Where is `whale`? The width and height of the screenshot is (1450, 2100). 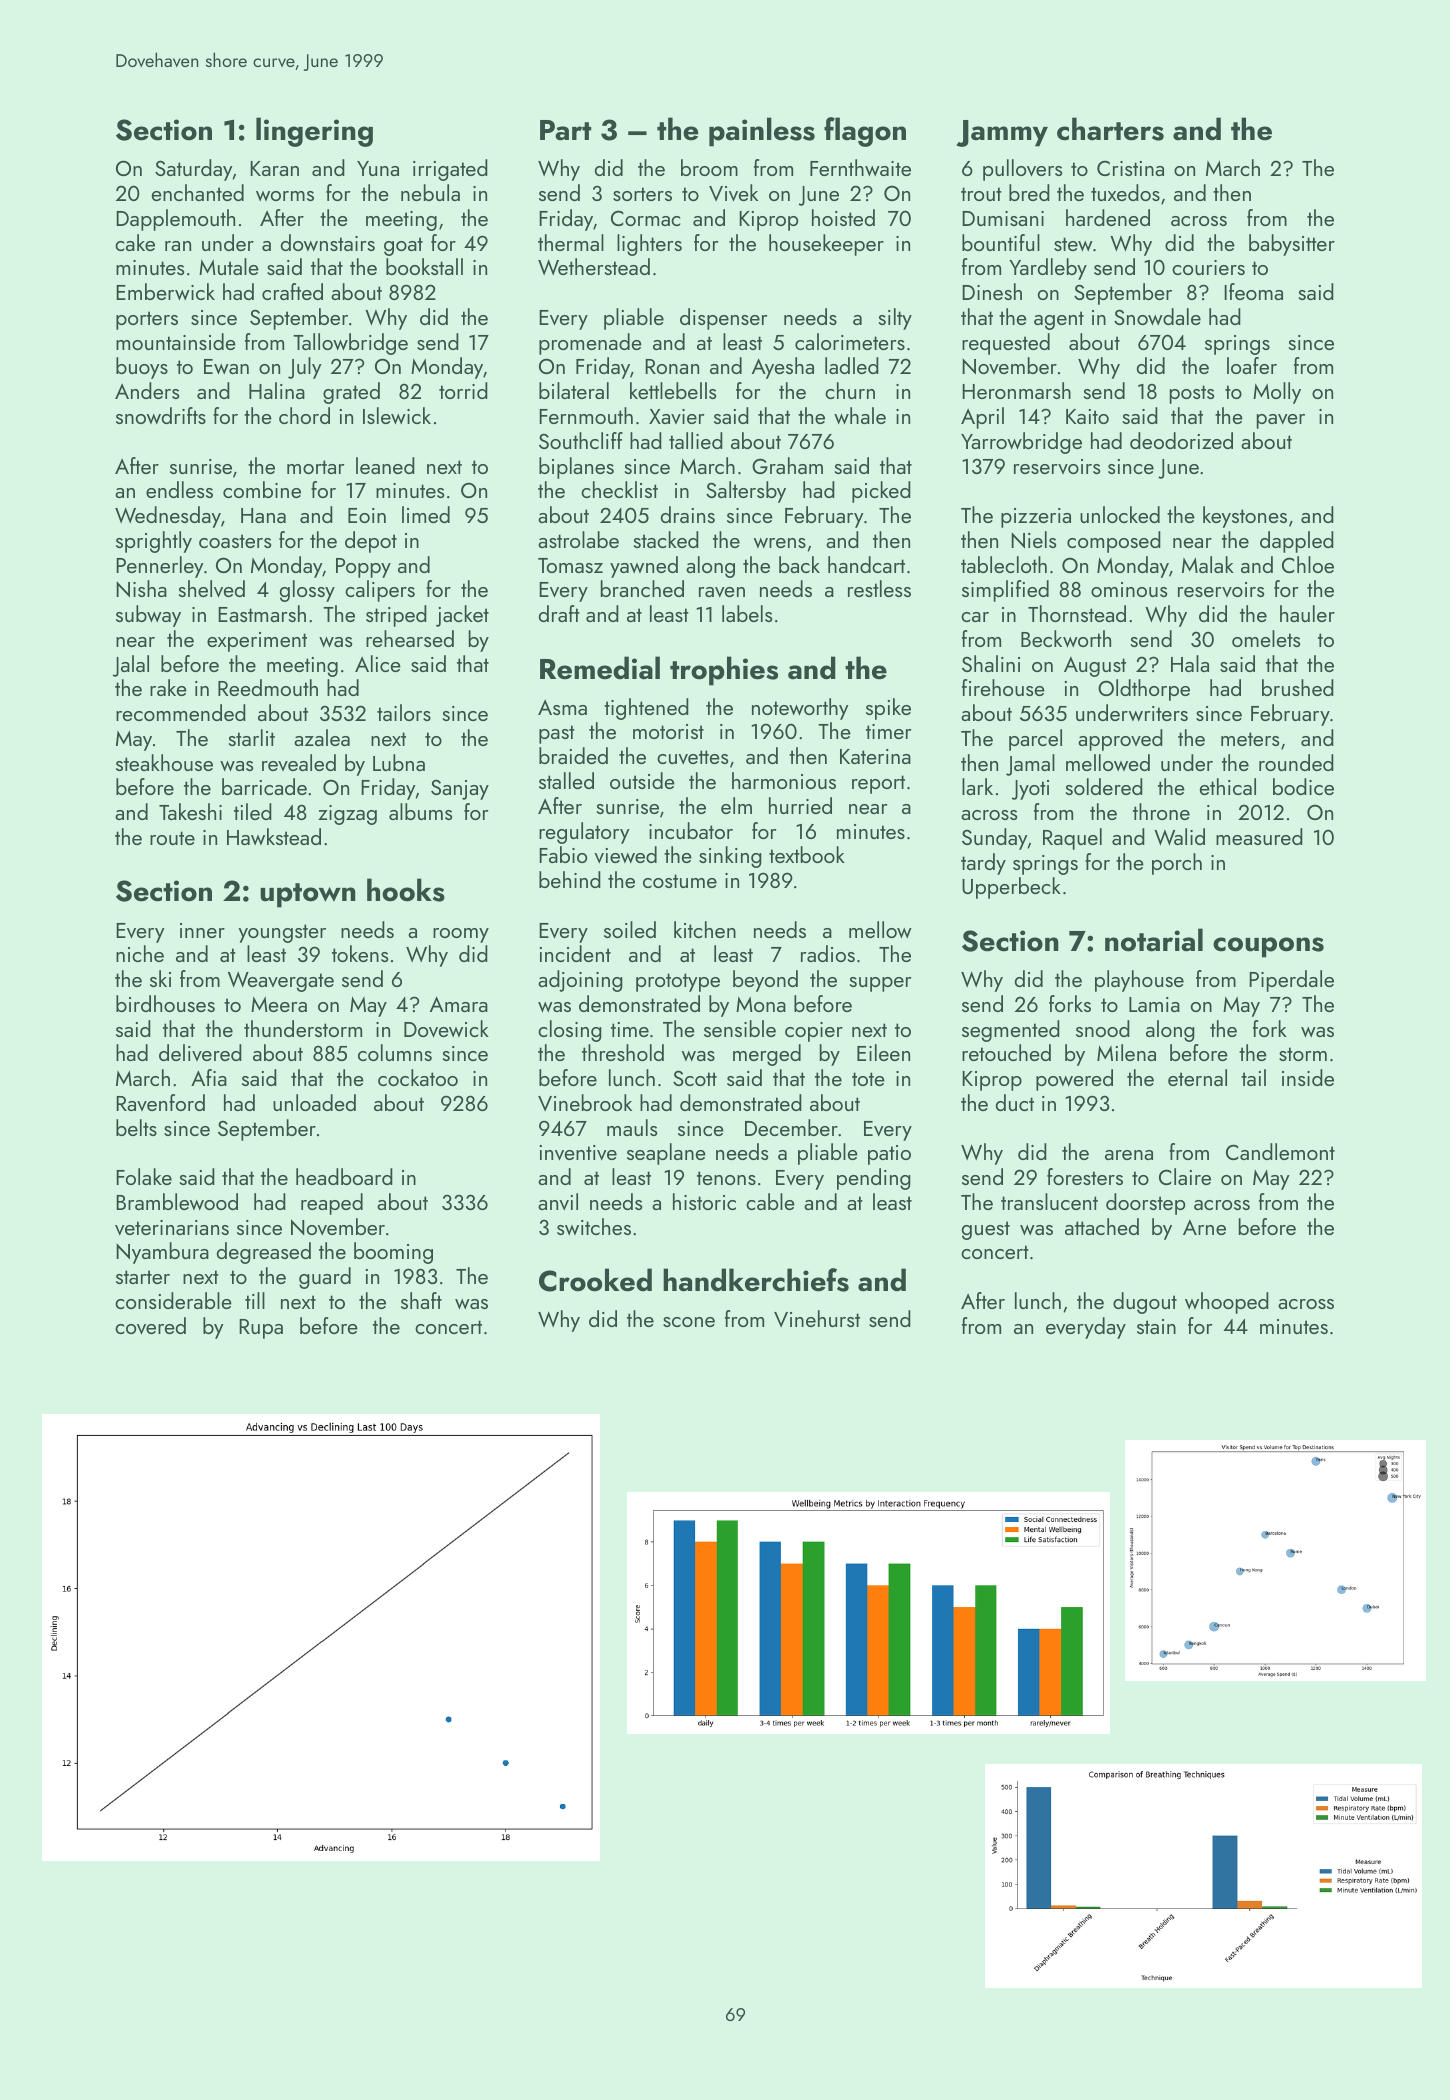 whale is located at coordinates (860, 415).
